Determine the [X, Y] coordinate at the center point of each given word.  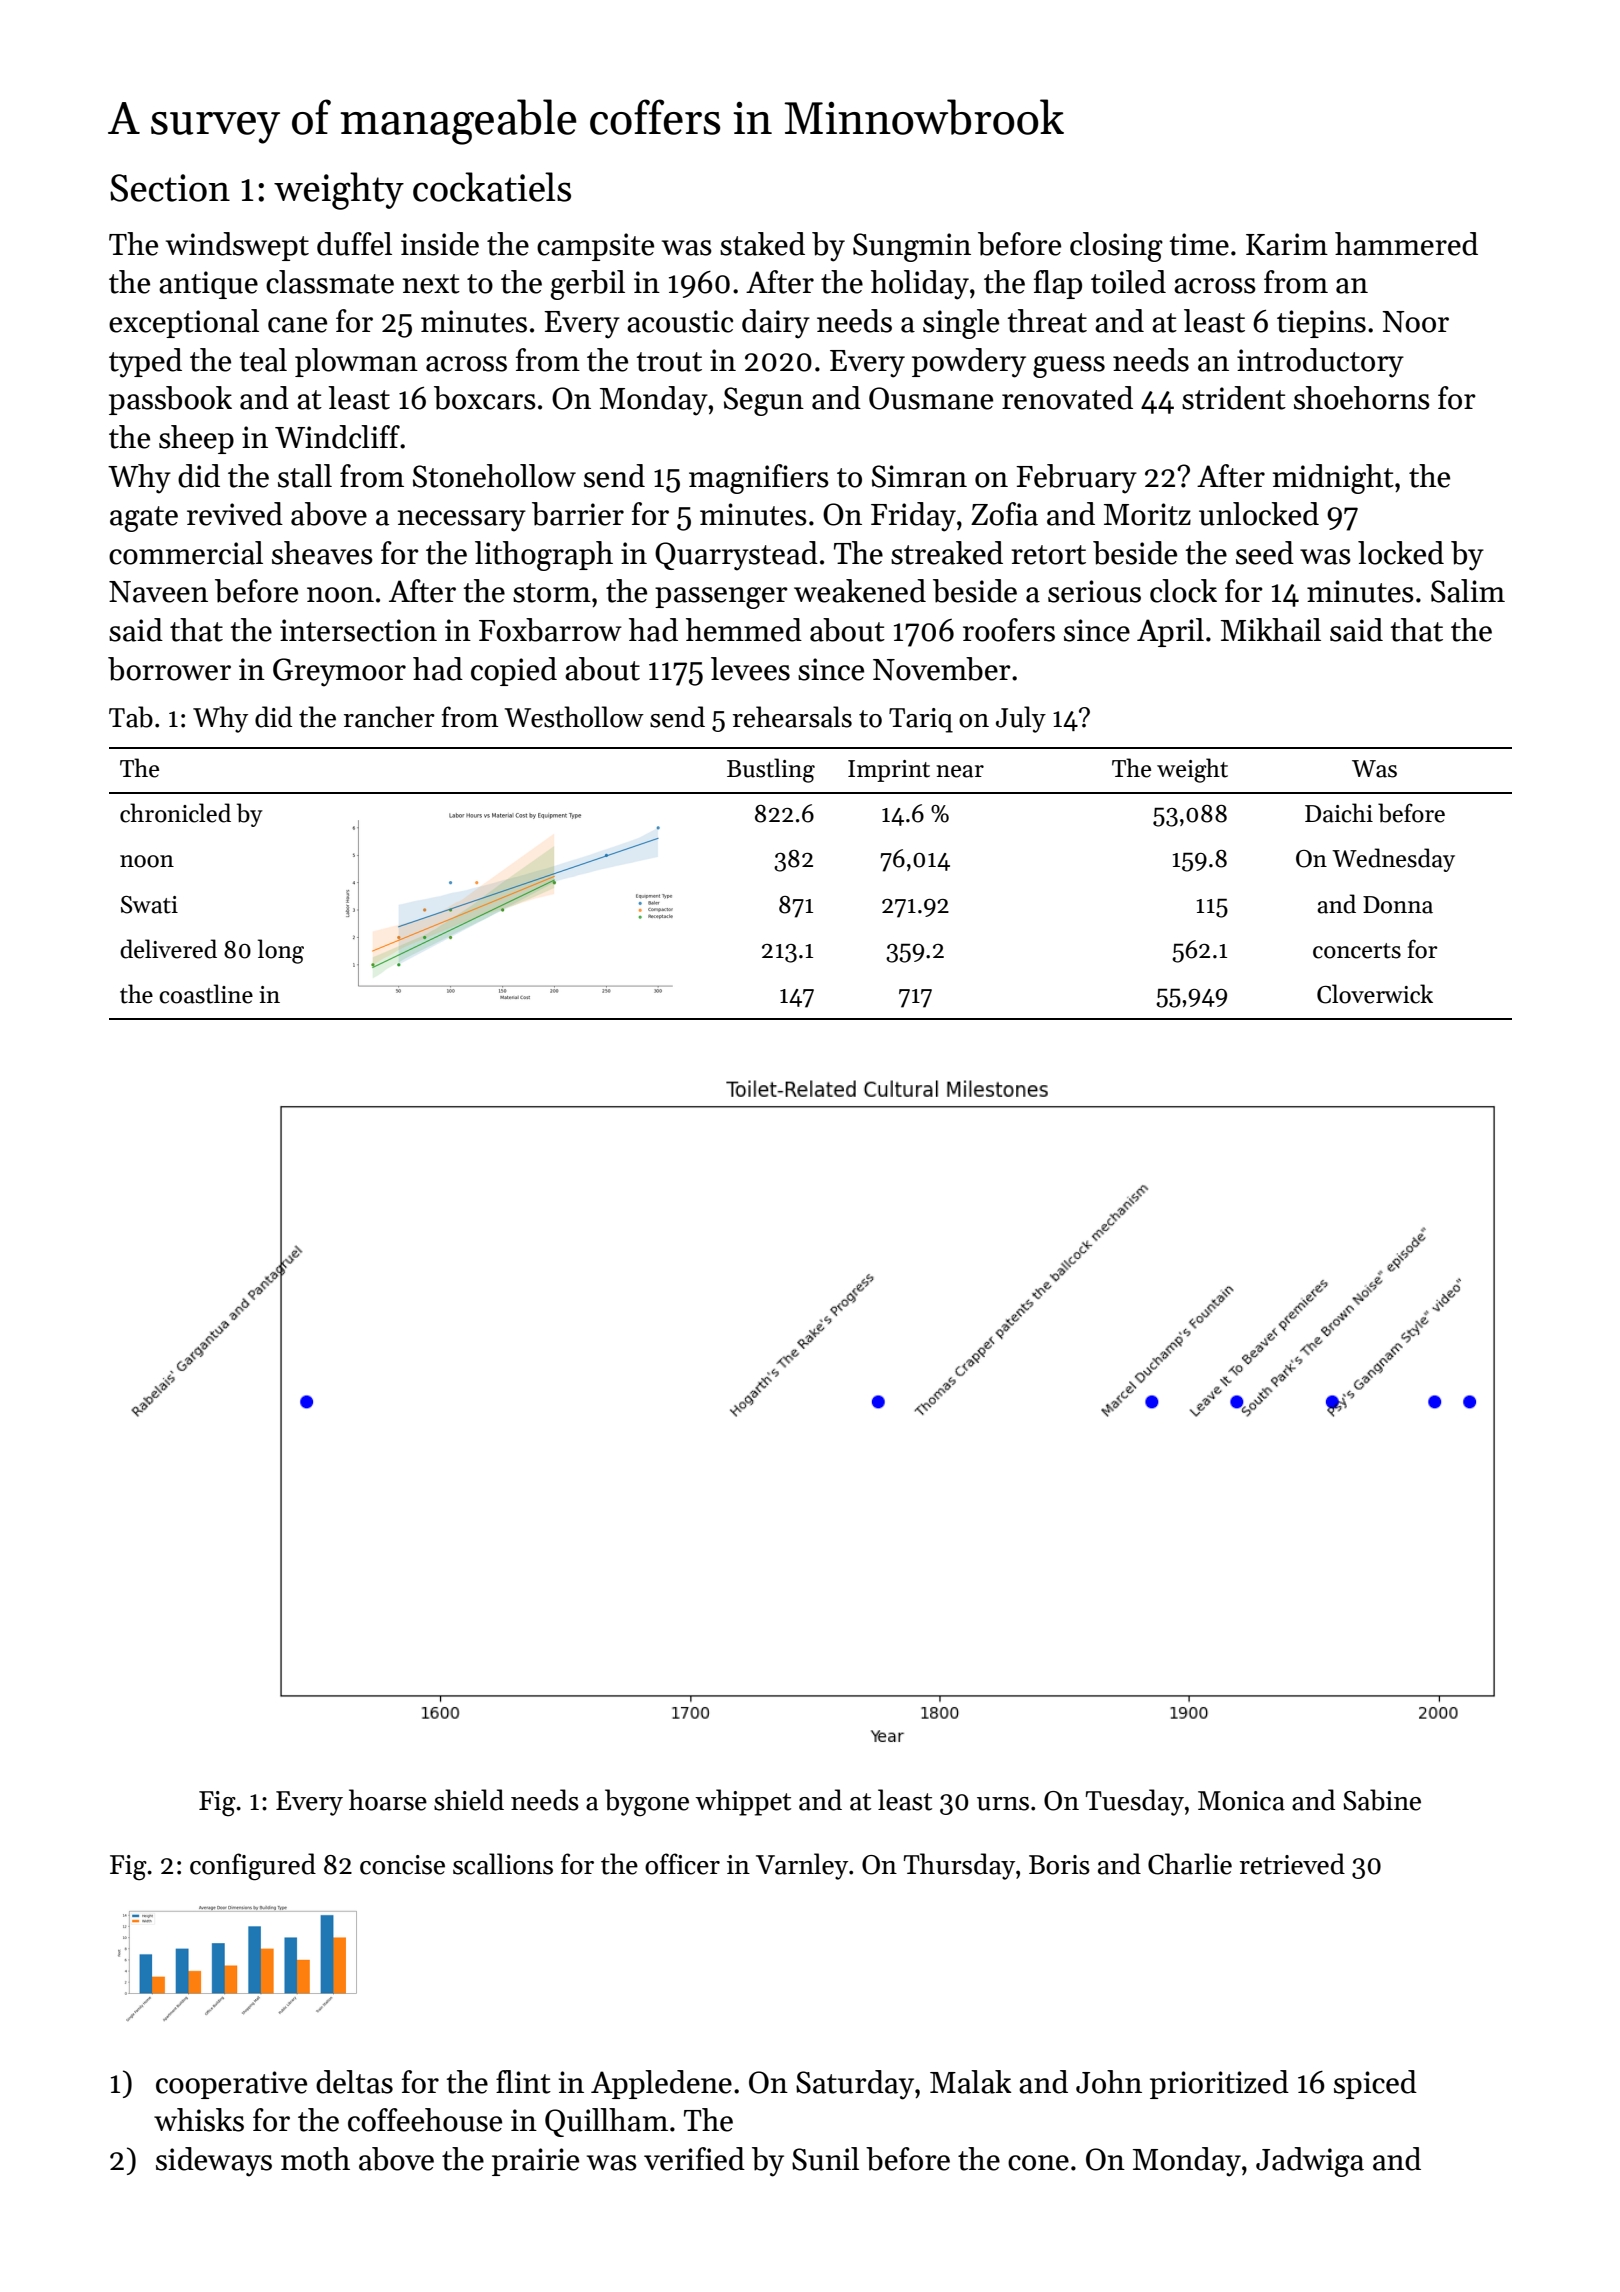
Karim [1287, 244]
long [281, 951]
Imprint [889, 771]
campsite [595, 247]
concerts [1357, 951]
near [960, 771]
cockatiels [492, 187]
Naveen [158, 592]
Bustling [771, 770]
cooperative [231, 2085]
